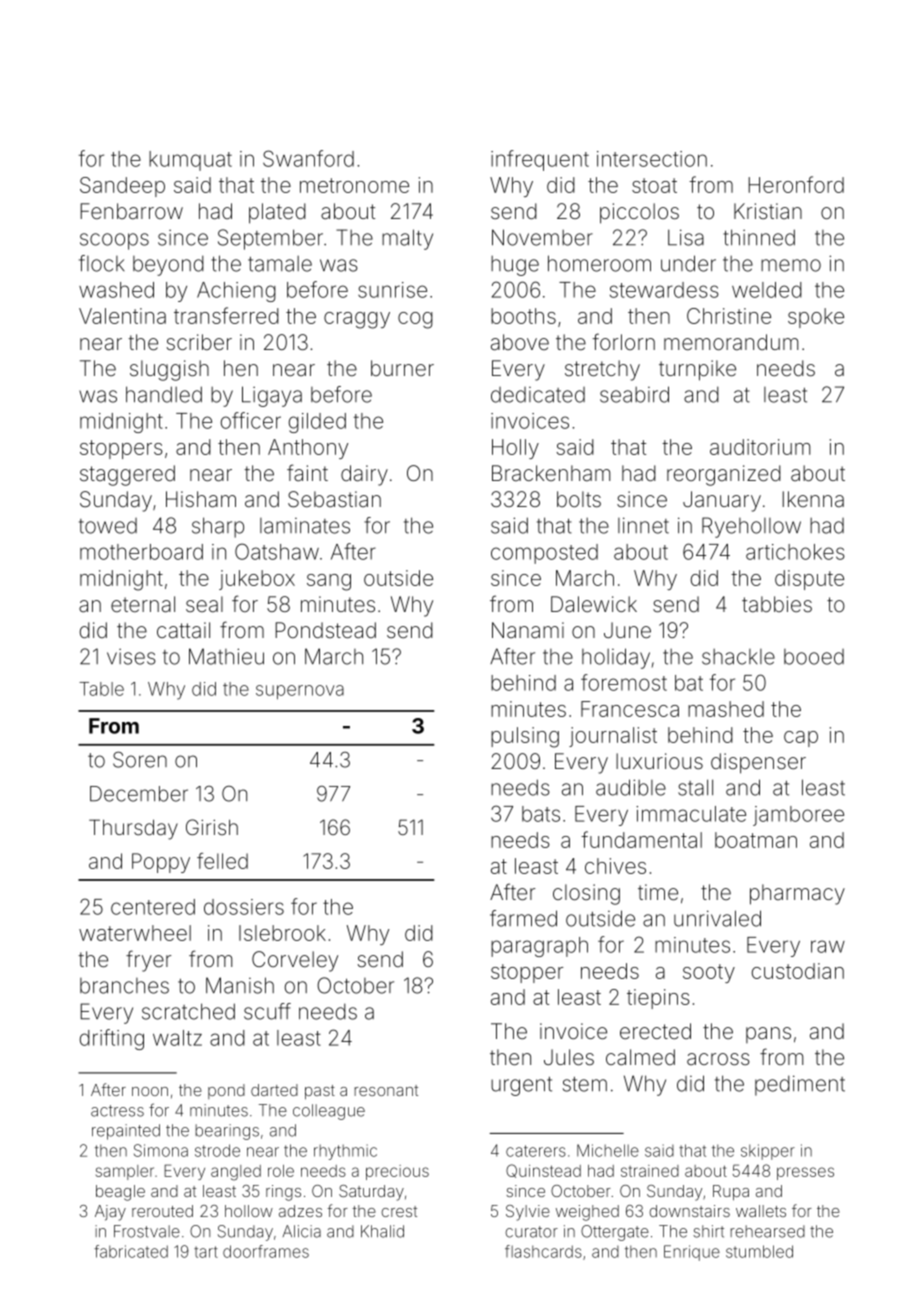  Describe the element at coordinates (266, 1251) in the document. I see `doorframes` at that location.
